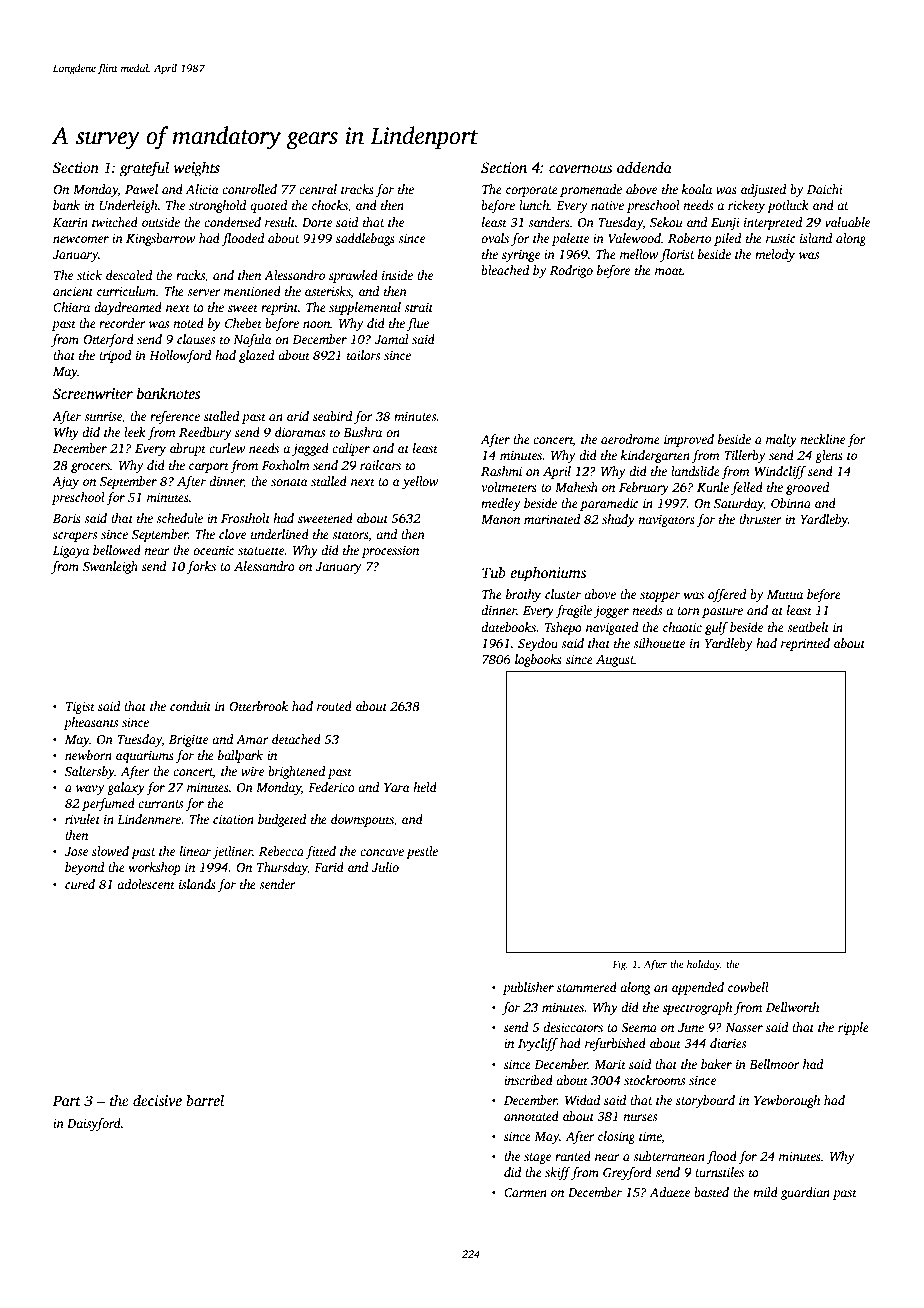  What do you see at coordinates (532, 191) in the page?
I see `corporate` at bounding box center [532, 191].
